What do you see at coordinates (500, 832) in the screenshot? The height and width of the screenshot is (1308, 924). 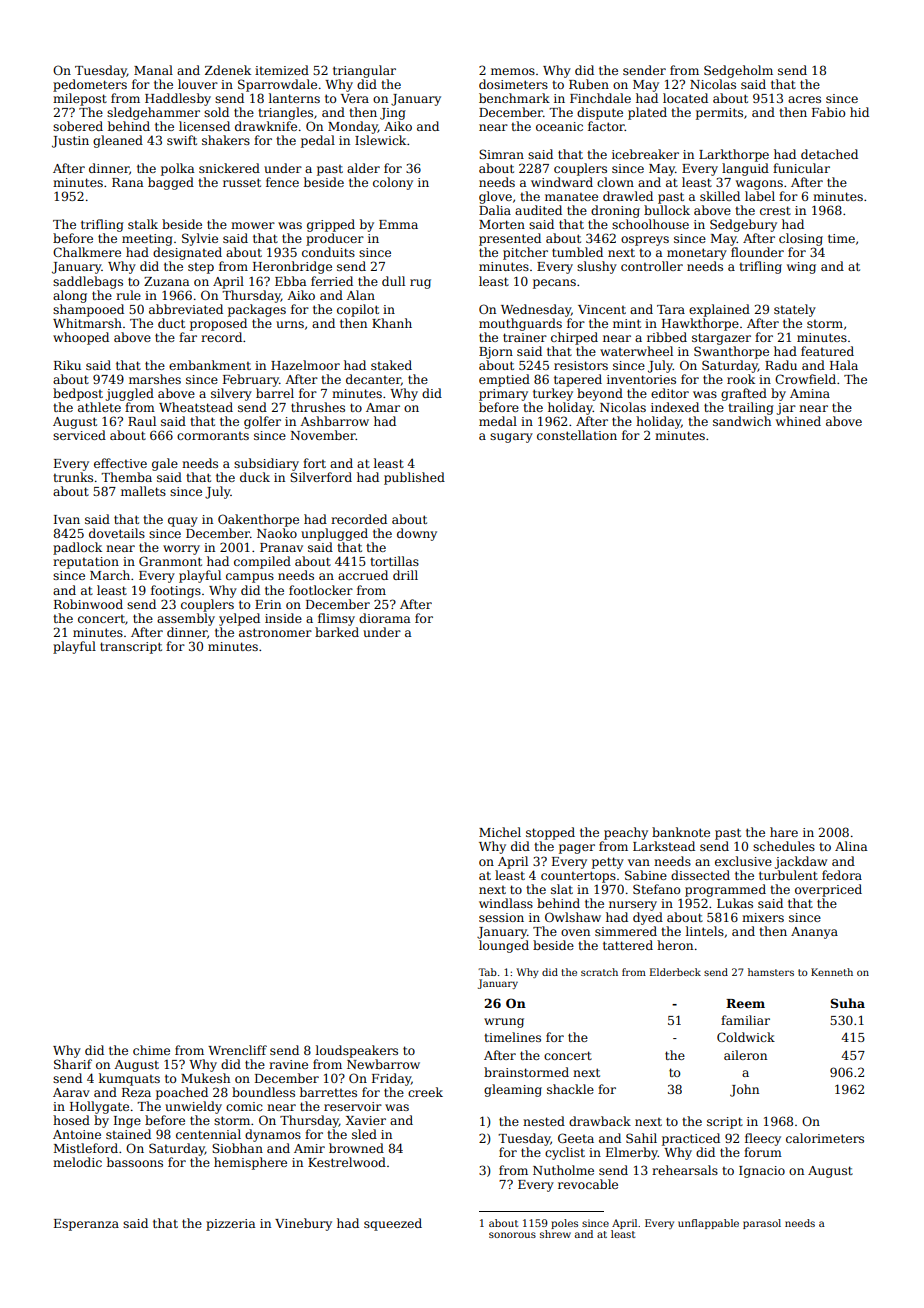 I see `Michel` at bounding box center [500, 832].
